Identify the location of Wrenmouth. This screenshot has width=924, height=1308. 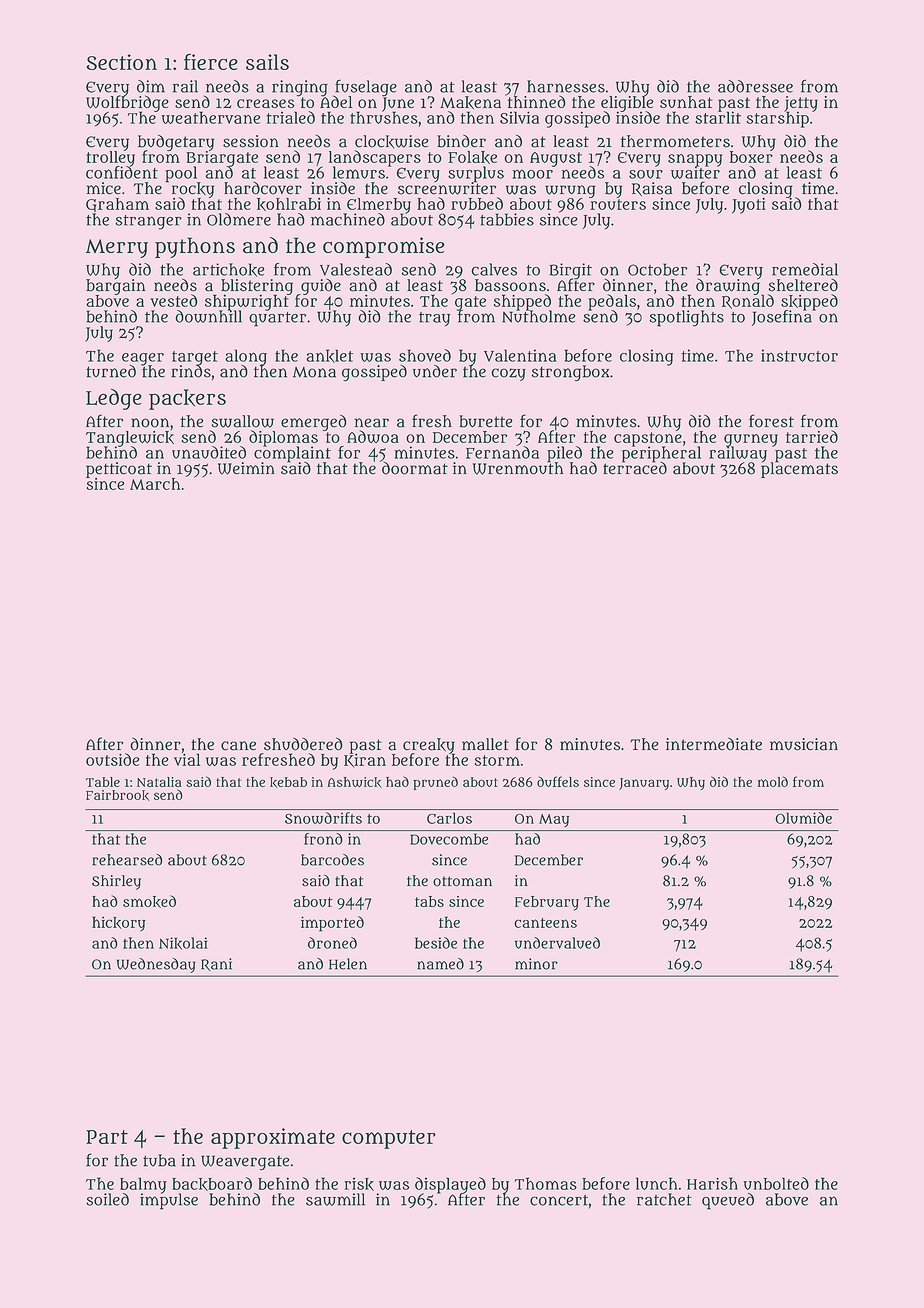
(518, 468).
